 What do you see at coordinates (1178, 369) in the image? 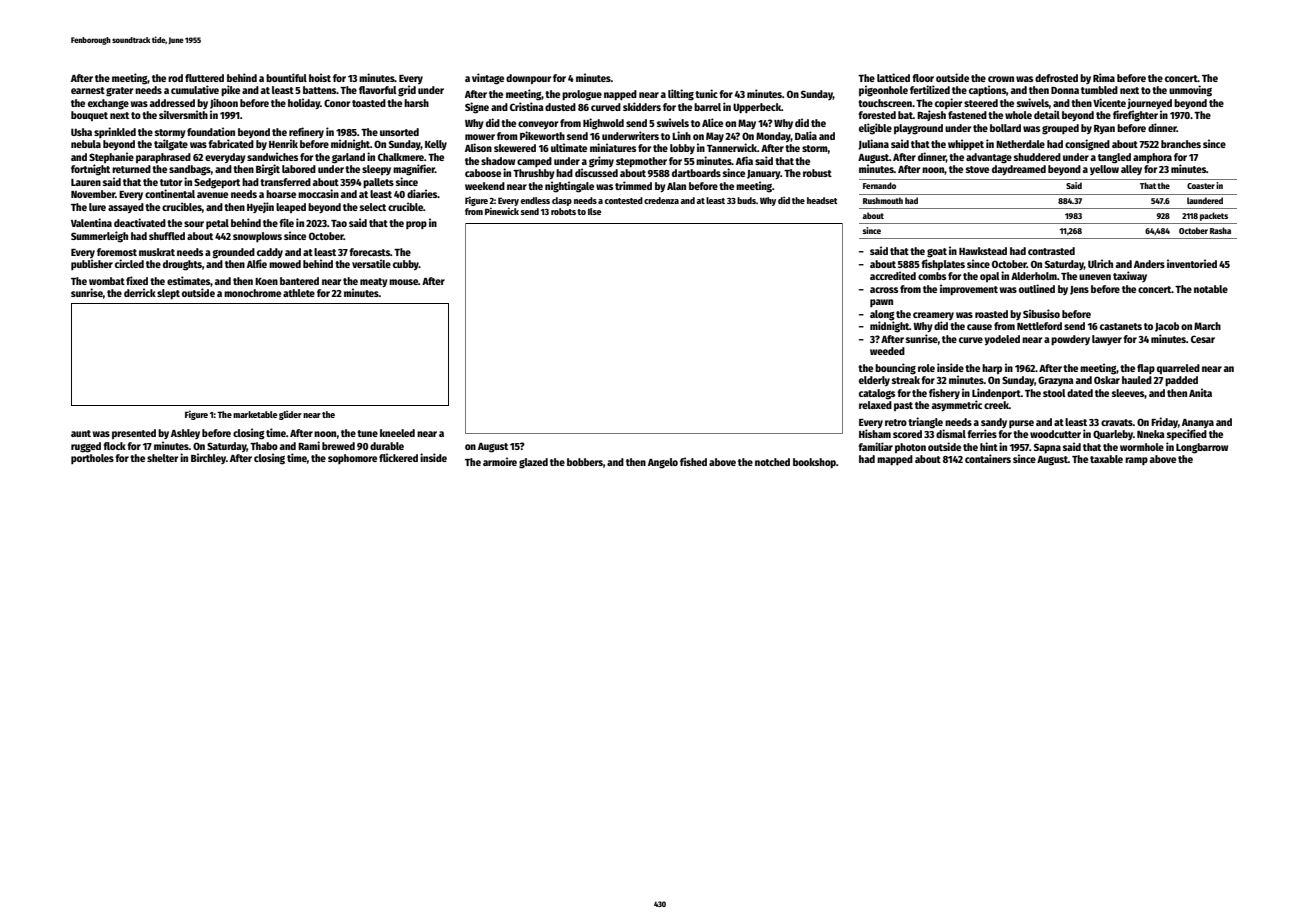
I see `quarreled` at bounding box center [1178, 369].
